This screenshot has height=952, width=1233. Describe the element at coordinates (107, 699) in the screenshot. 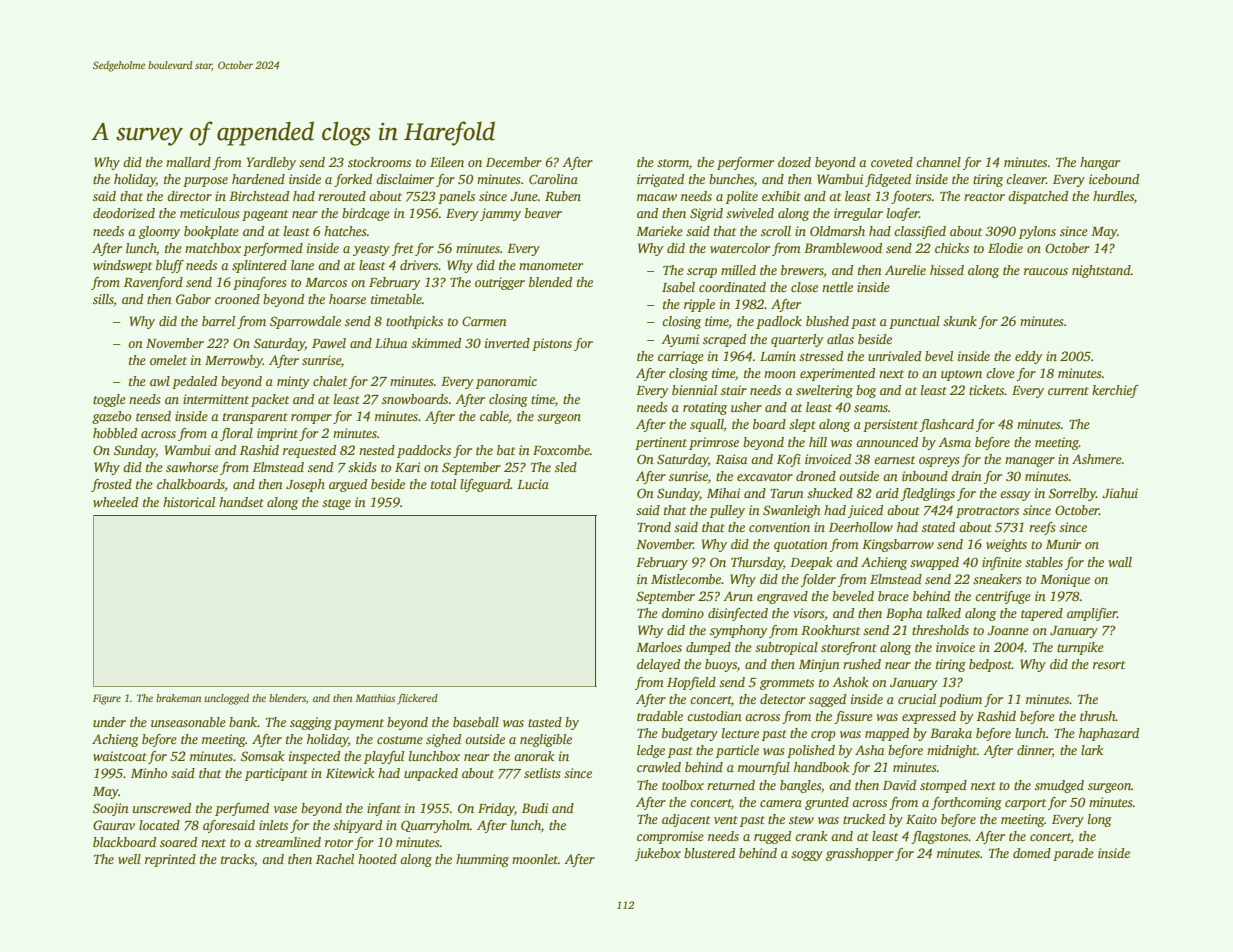

I see `Figure` at that location.
